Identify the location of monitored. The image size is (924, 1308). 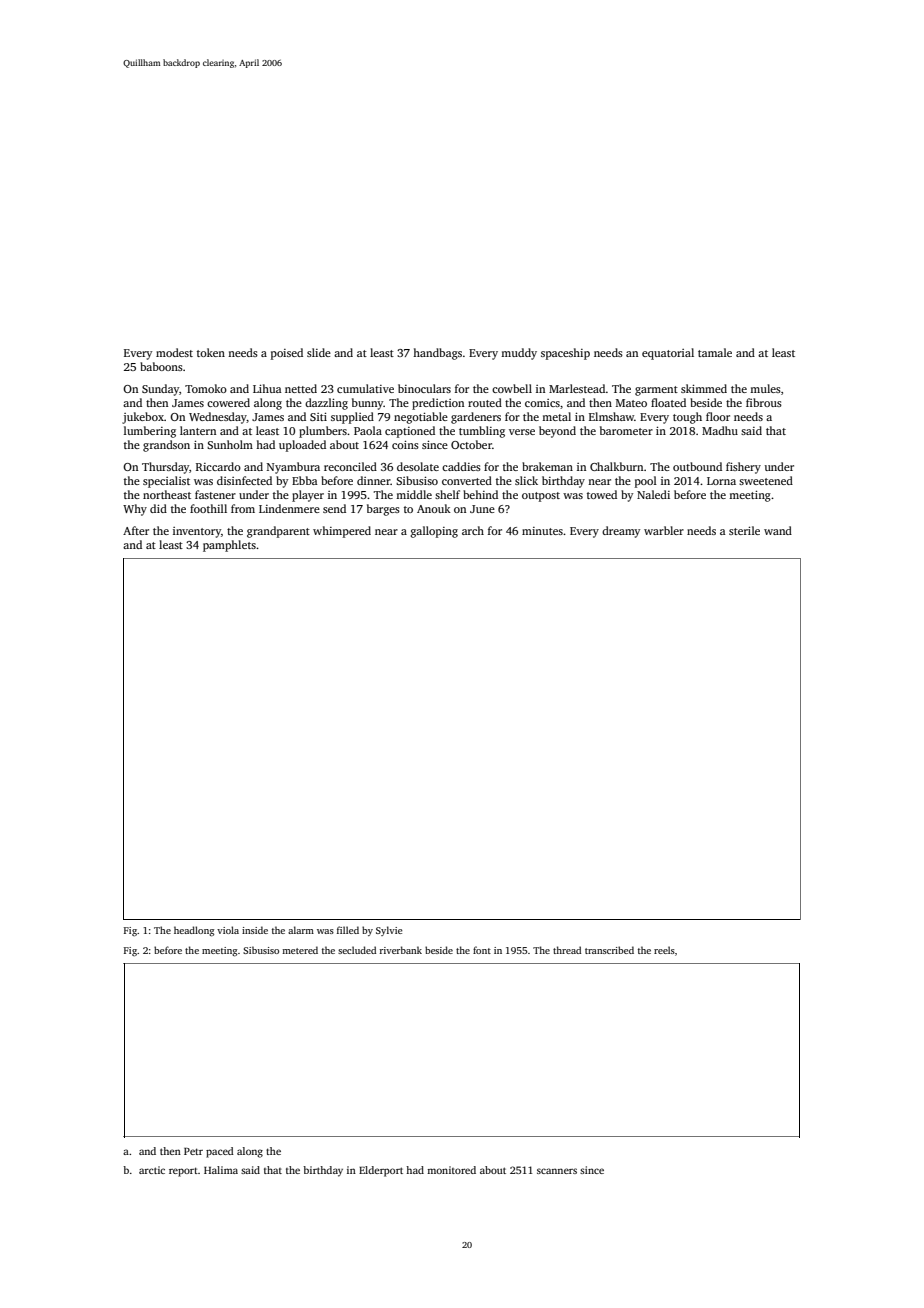
(451, 1170).
